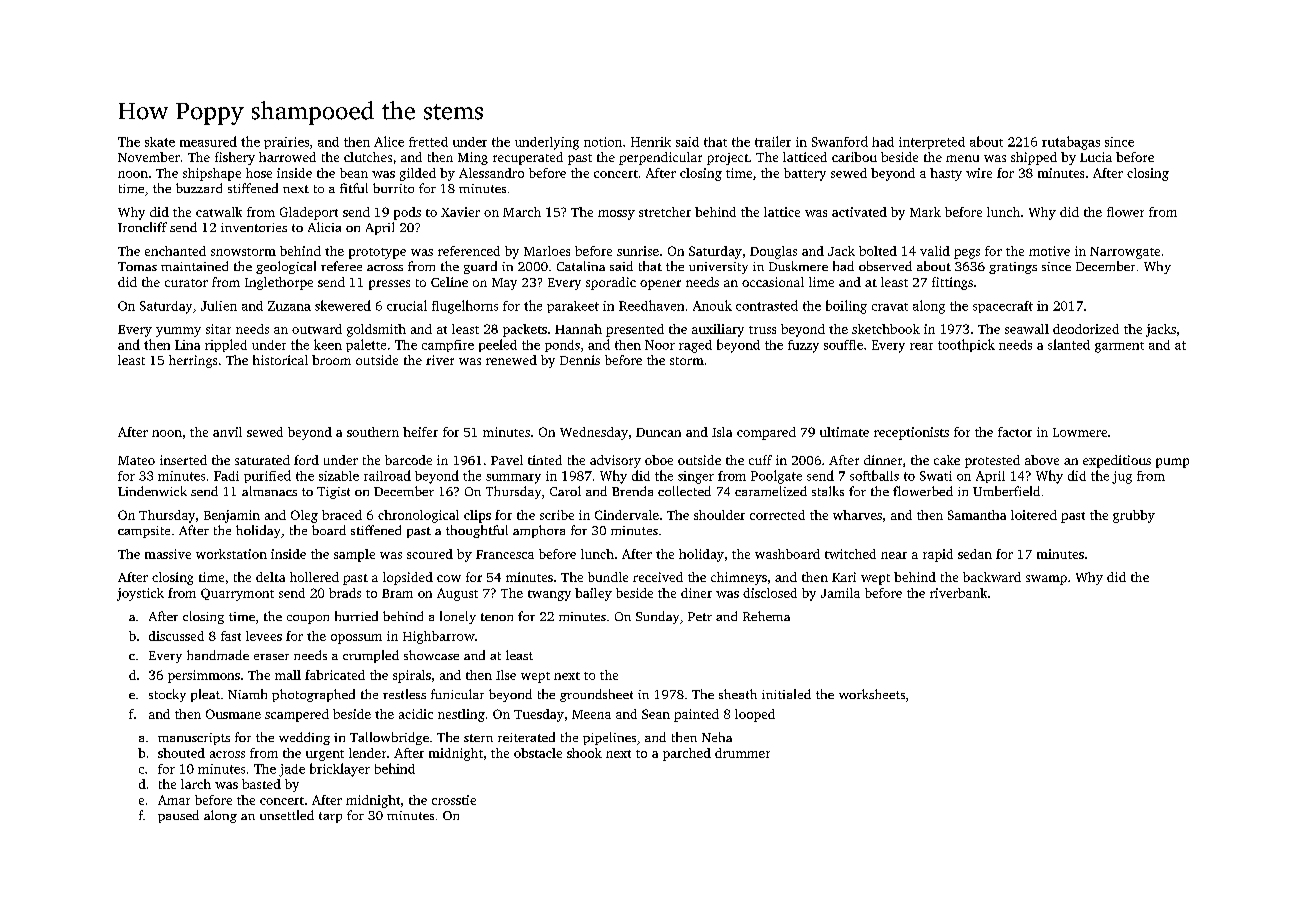  What do you see at coordinates (1071, 143) in the document?
I see `rutabagas` at bounding box center [1071, 143].
